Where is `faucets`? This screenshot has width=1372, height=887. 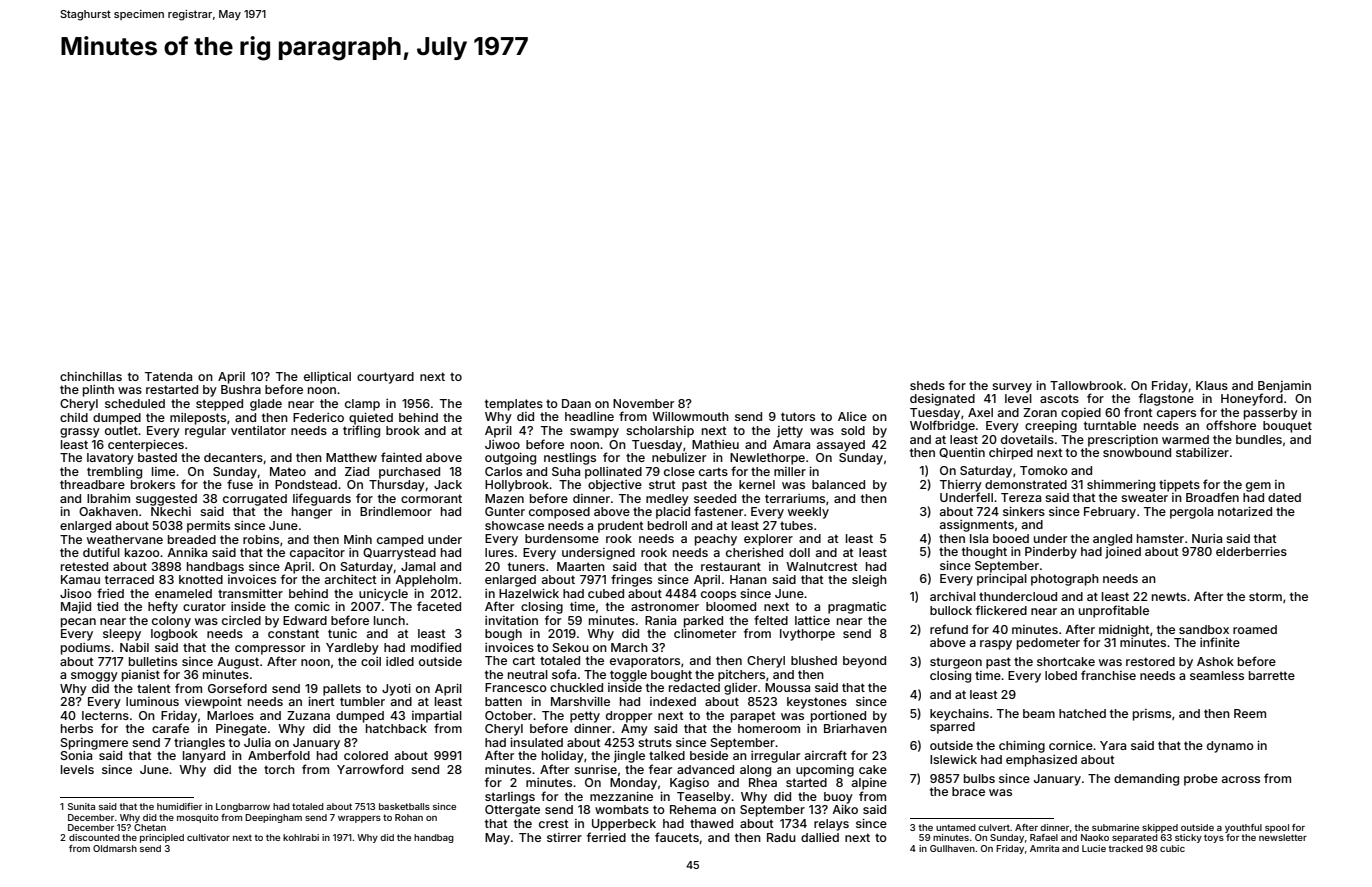
faucets is located at coordinates (677, 837).
